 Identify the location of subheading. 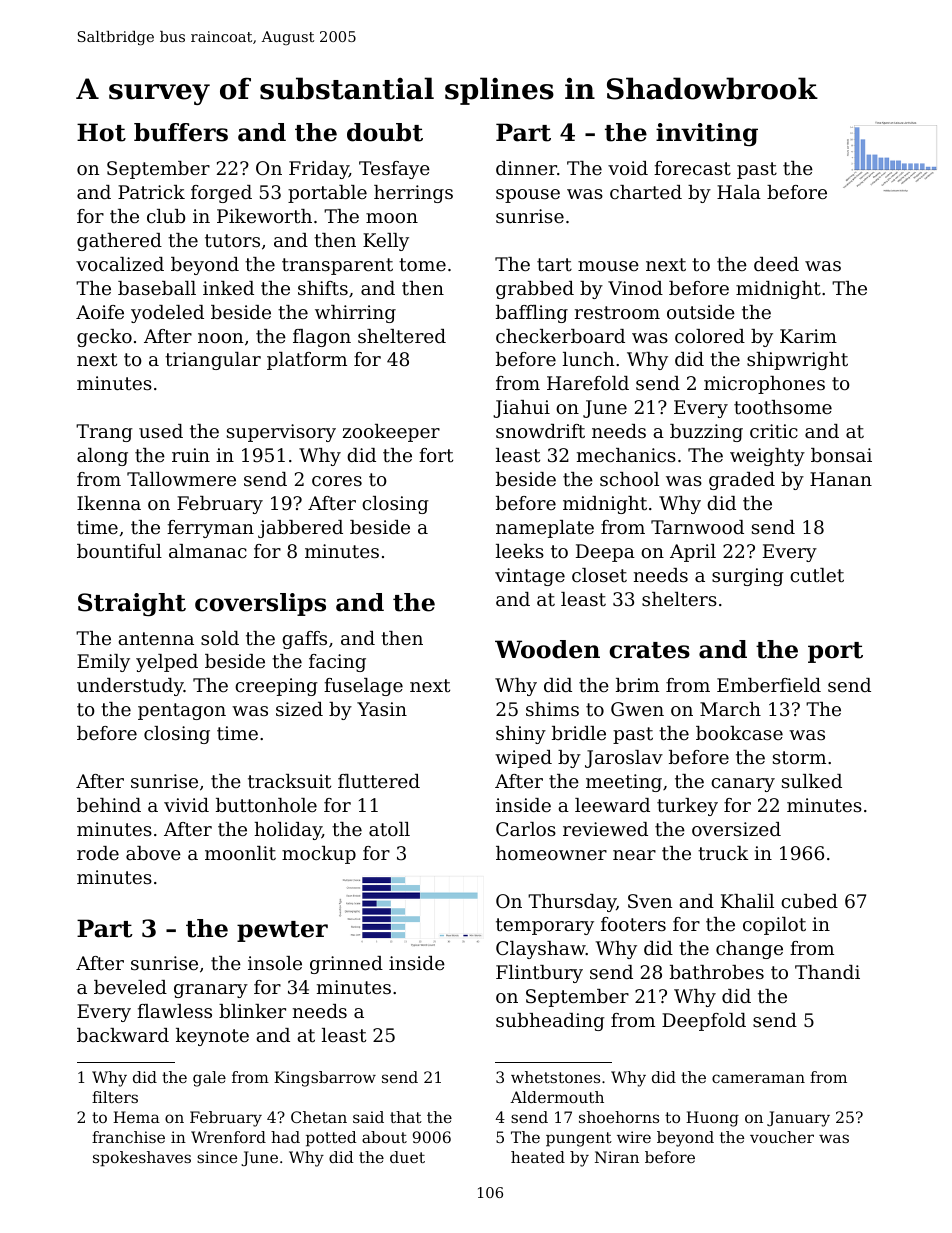
(550, 1022).
